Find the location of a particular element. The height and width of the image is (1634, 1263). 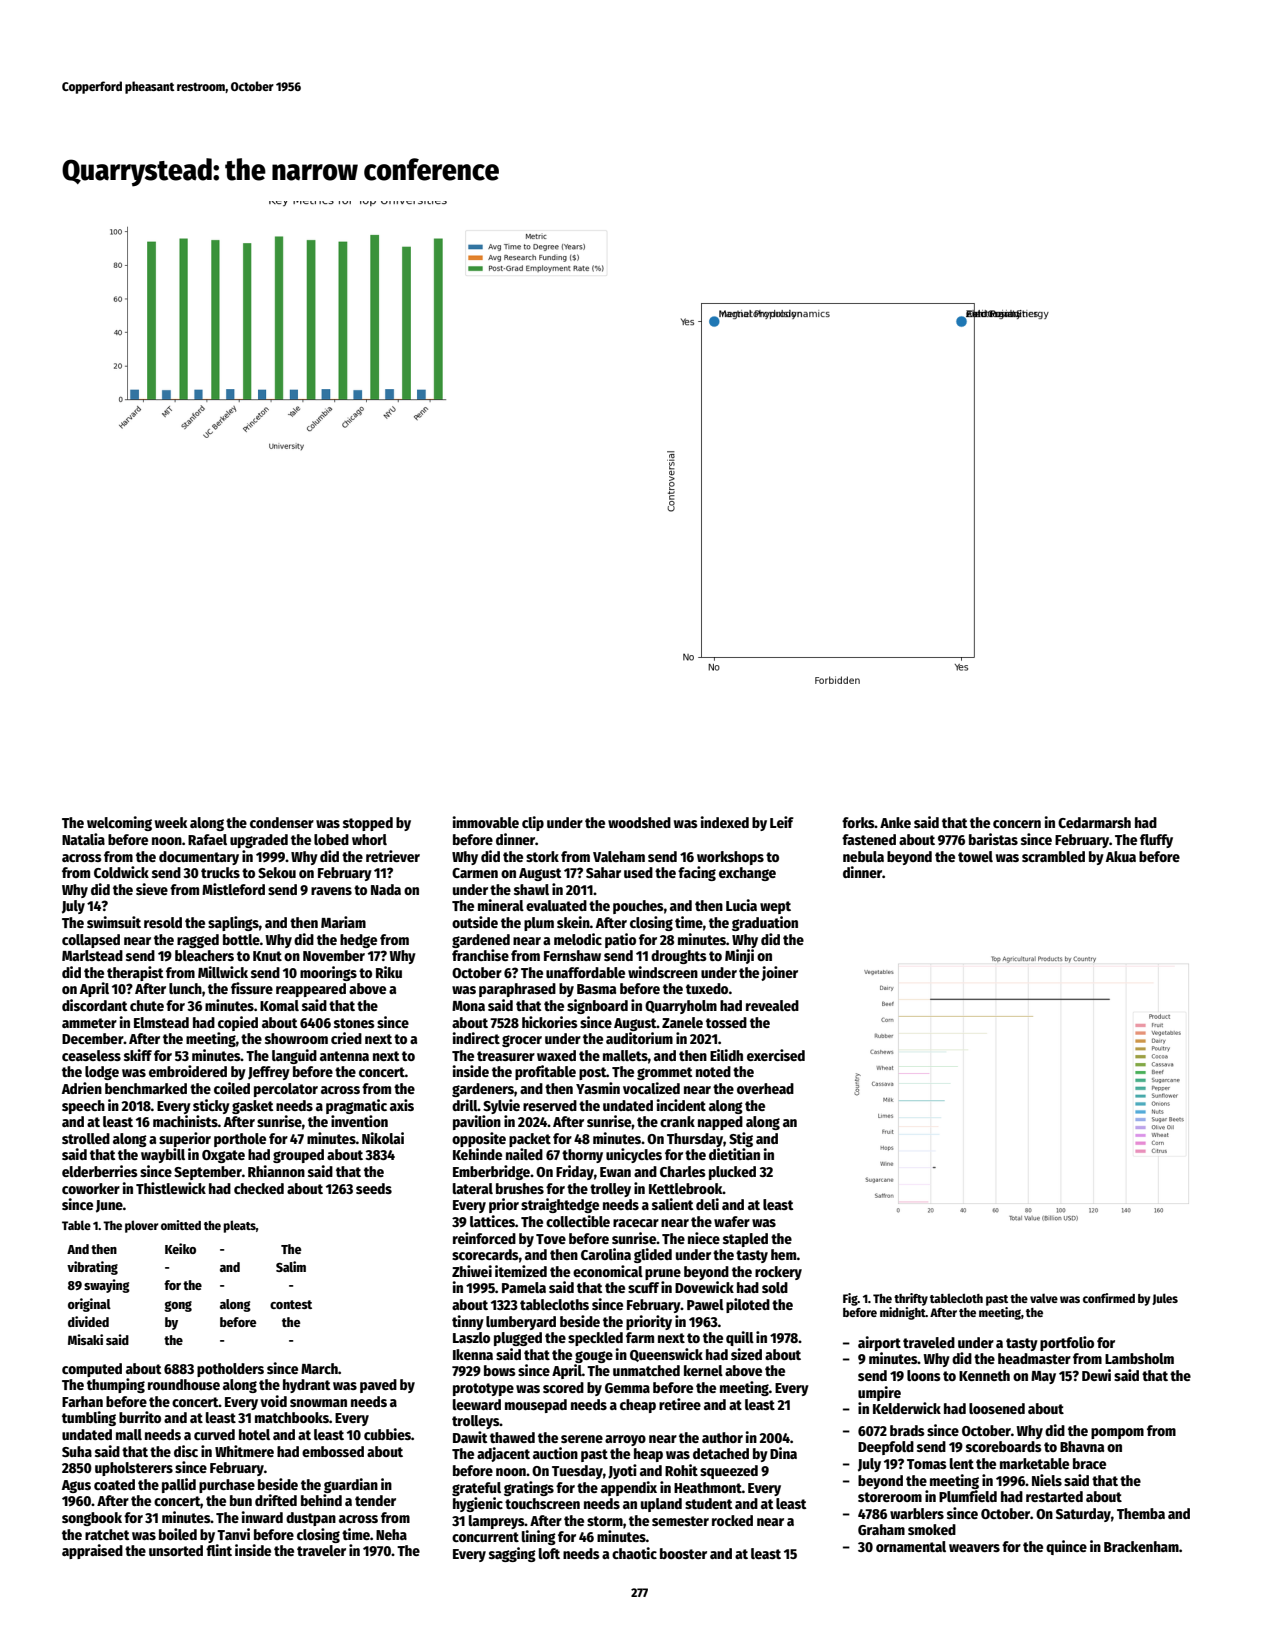

overhead is located at coordinates (765, 1088).
